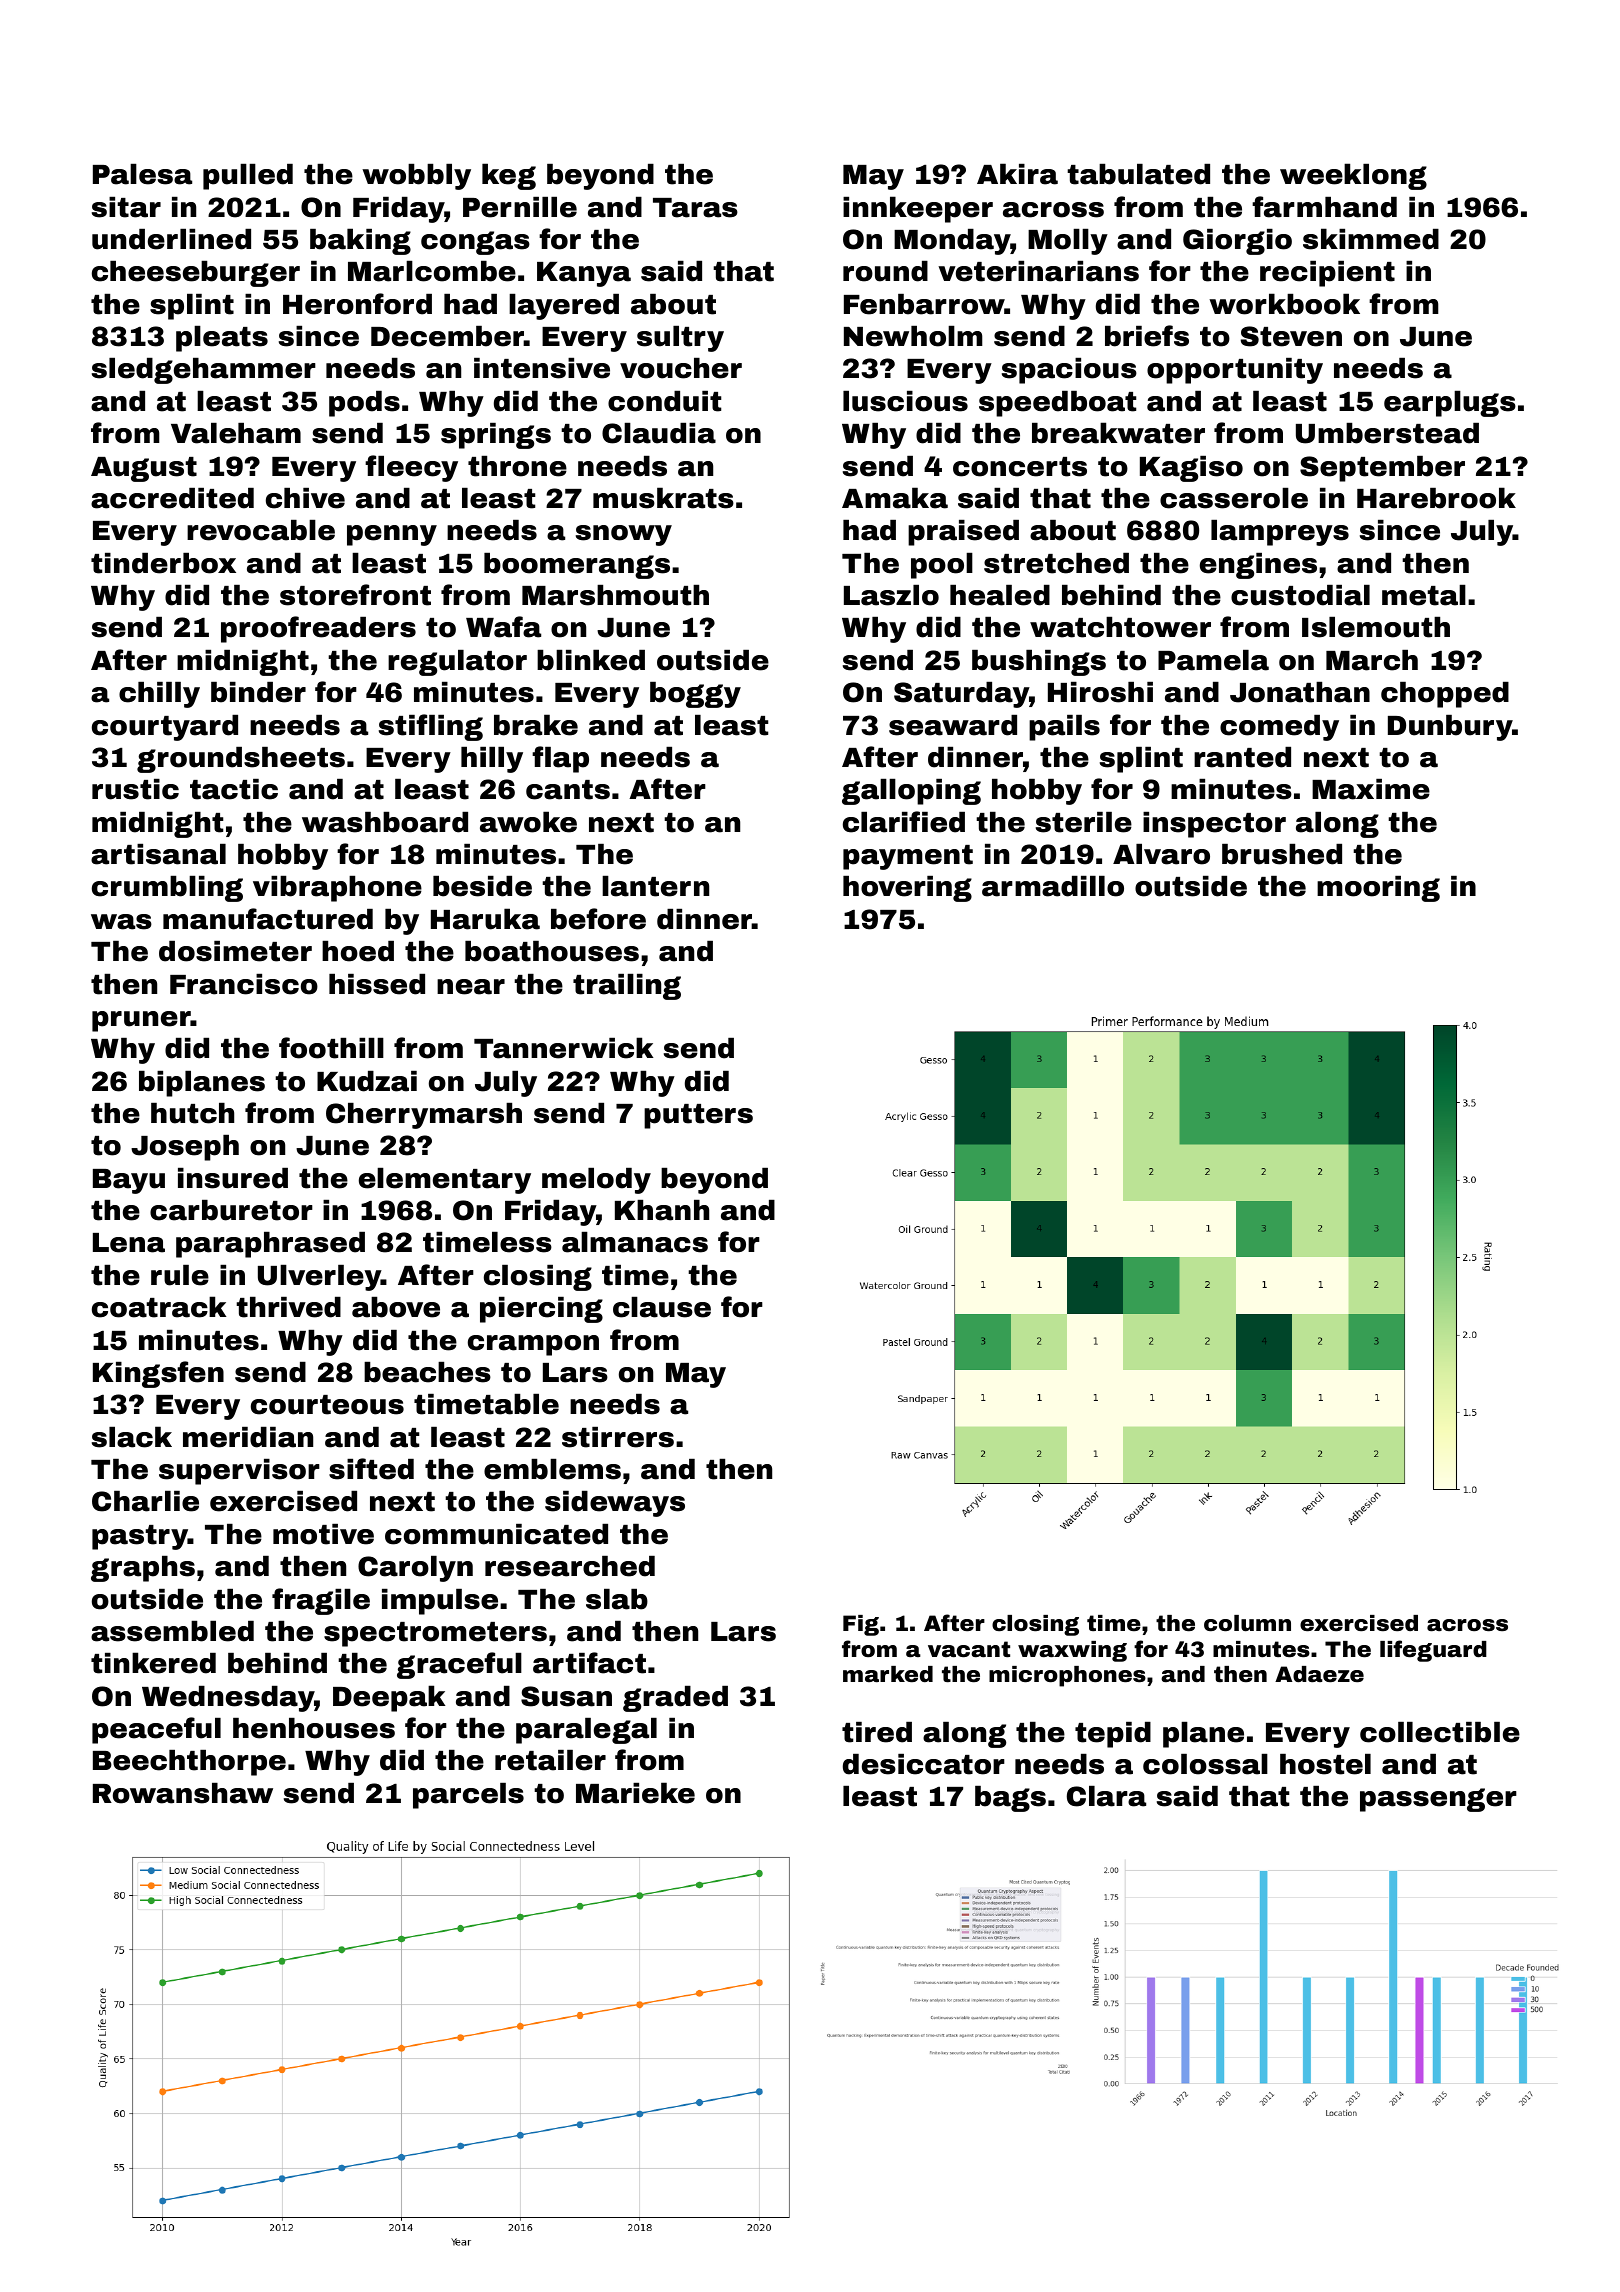 Image resolution: width=1620 pixels, height=2292 pixels. Describe the element at coordinates (1319, 1674) in the screenshot. I see `Adaeze` at that location.
